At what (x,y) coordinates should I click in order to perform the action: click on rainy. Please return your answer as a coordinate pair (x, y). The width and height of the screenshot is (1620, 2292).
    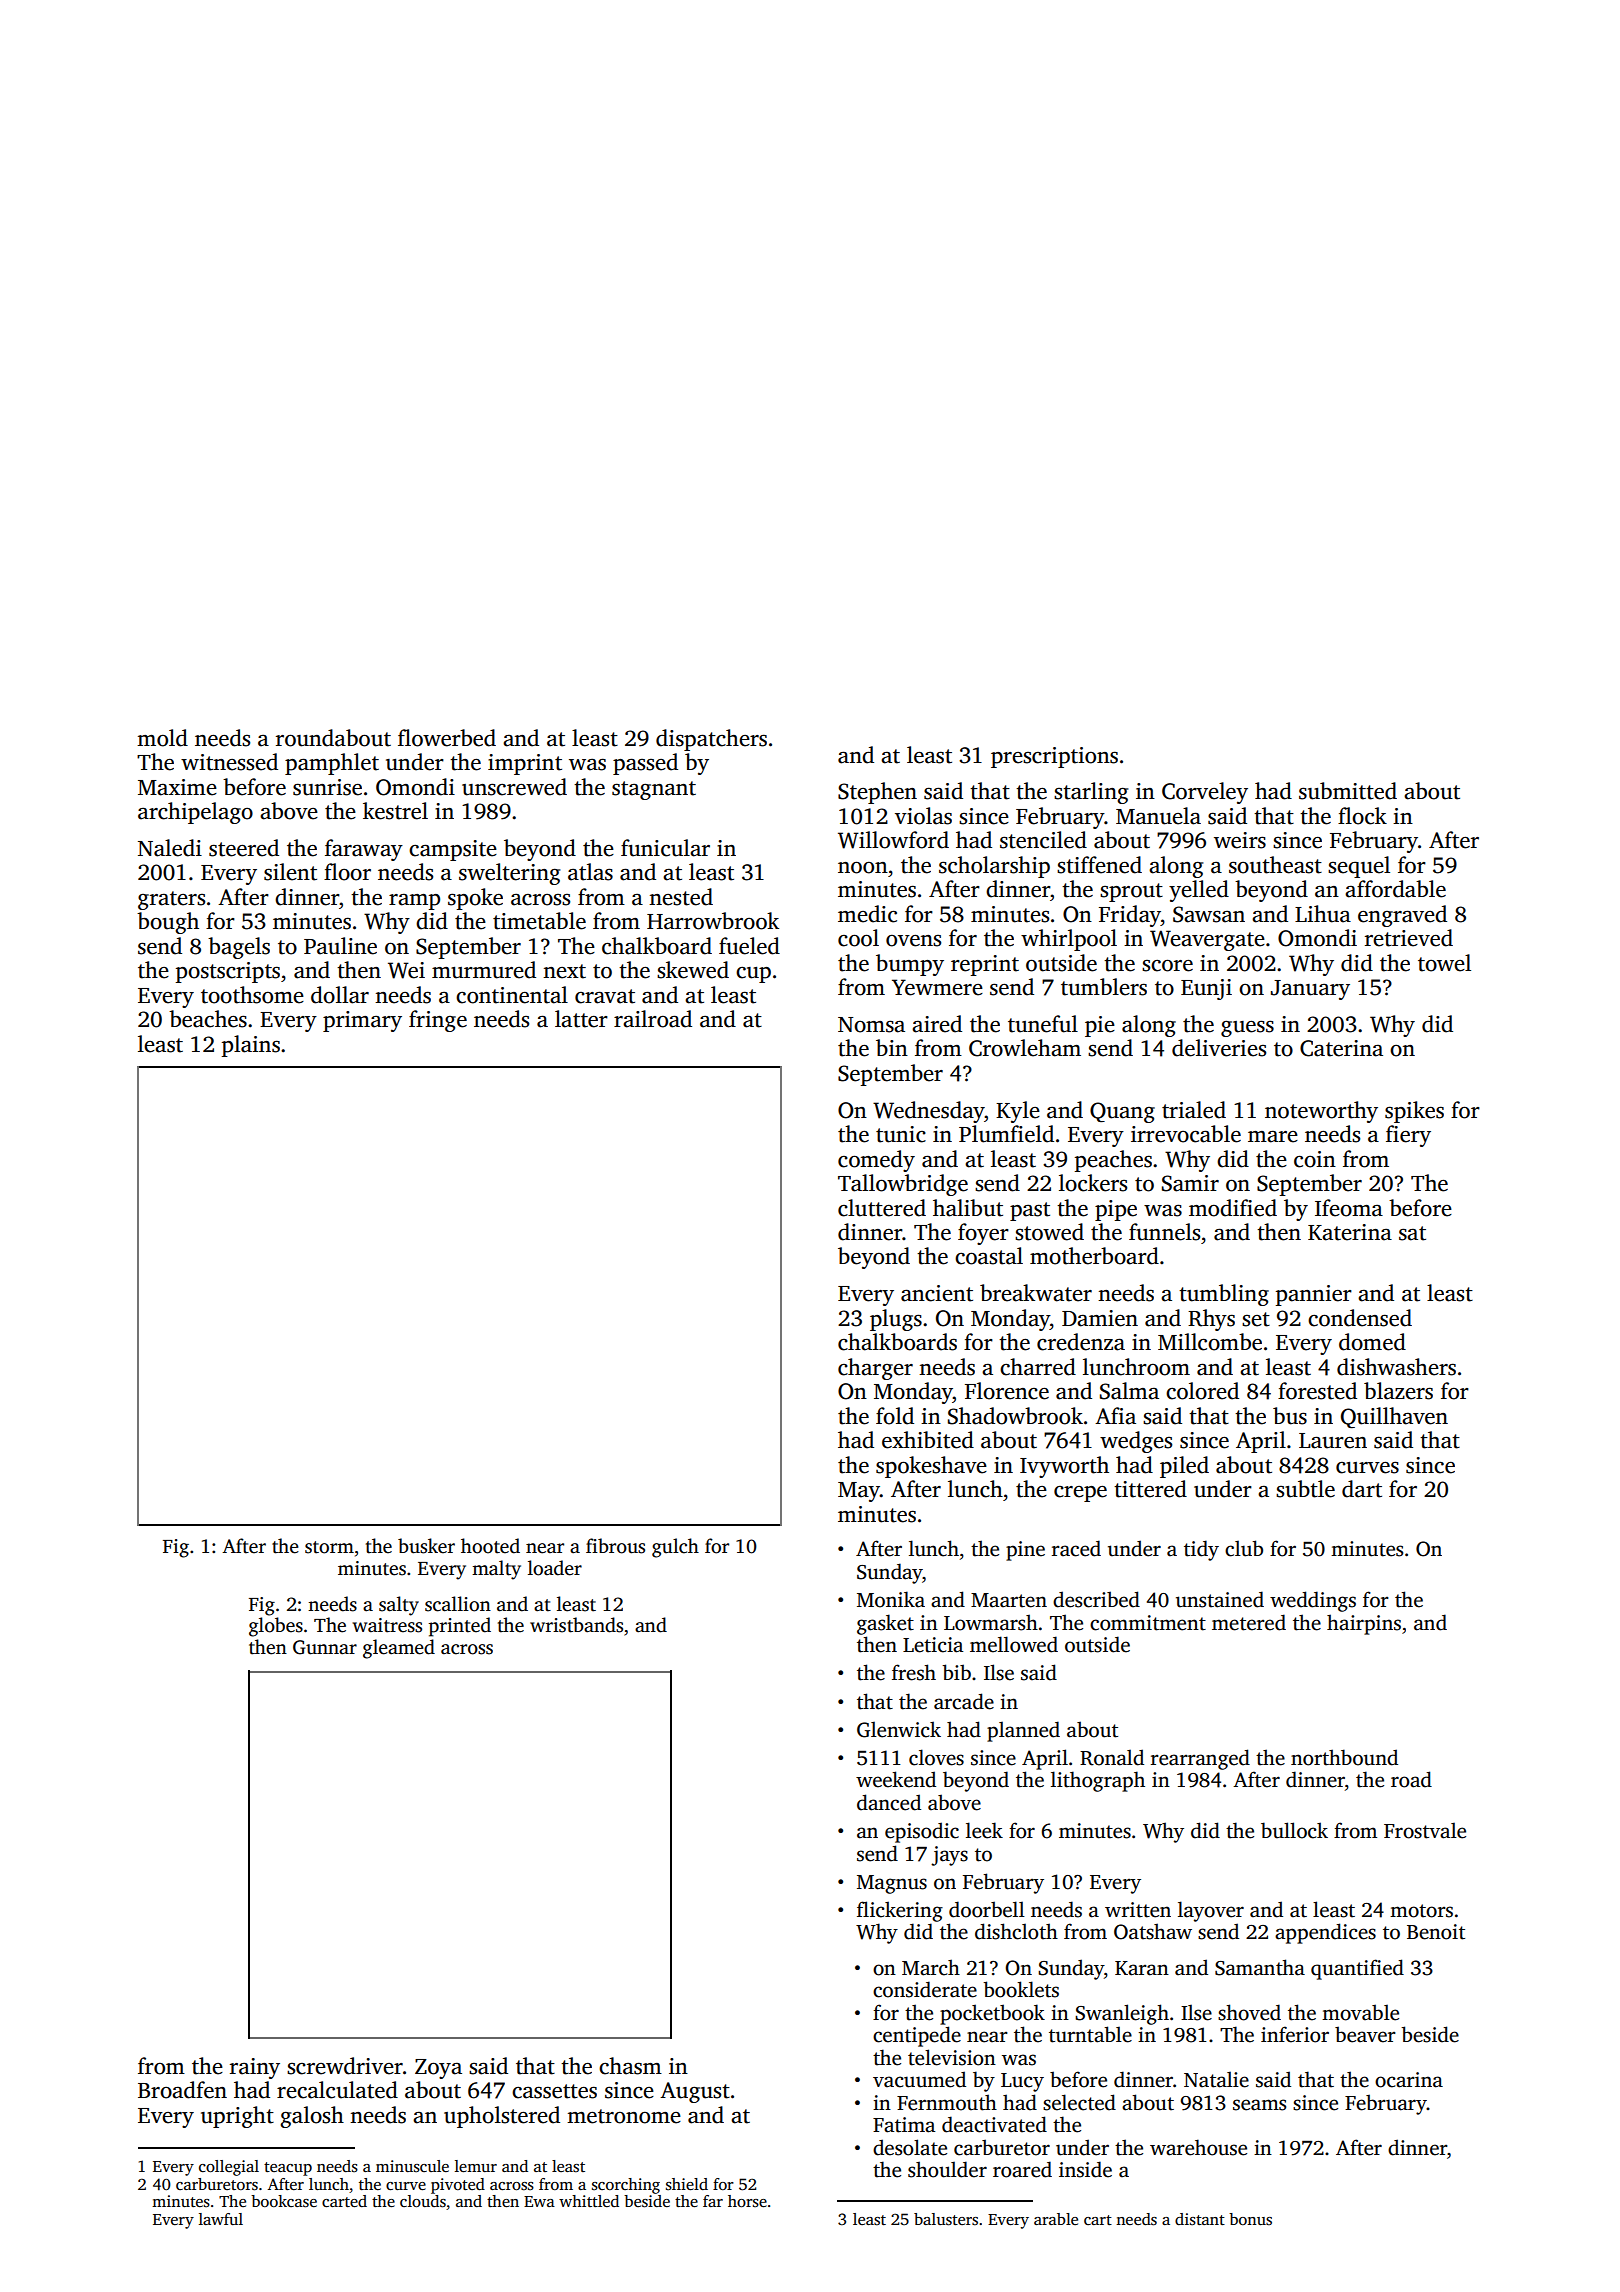
    Looking at the image, I should click on (255, 2068).
